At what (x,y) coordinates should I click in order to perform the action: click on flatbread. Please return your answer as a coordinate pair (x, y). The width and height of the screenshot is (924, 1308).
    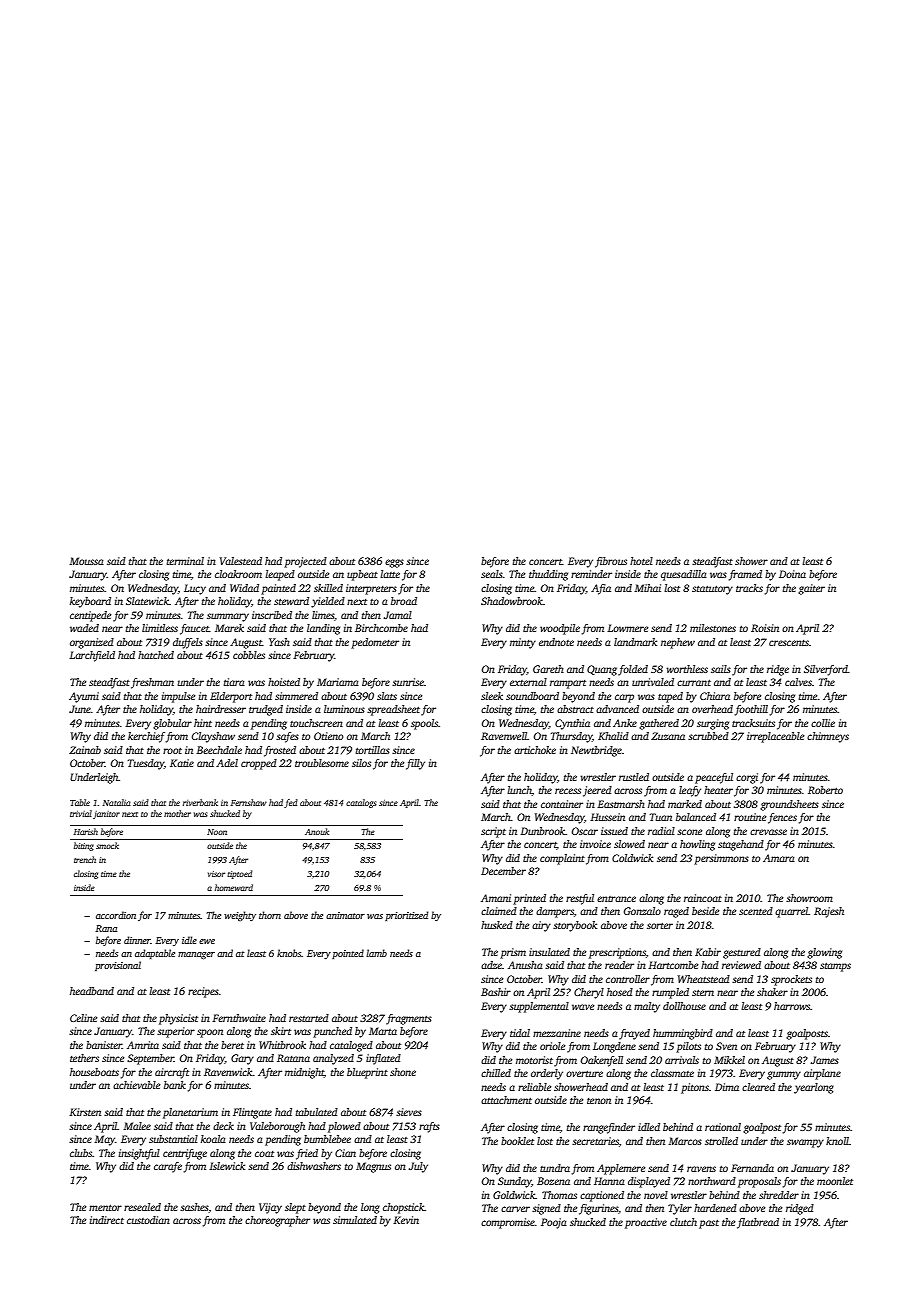
    Looking at the image, I should click on (758, 1223).
